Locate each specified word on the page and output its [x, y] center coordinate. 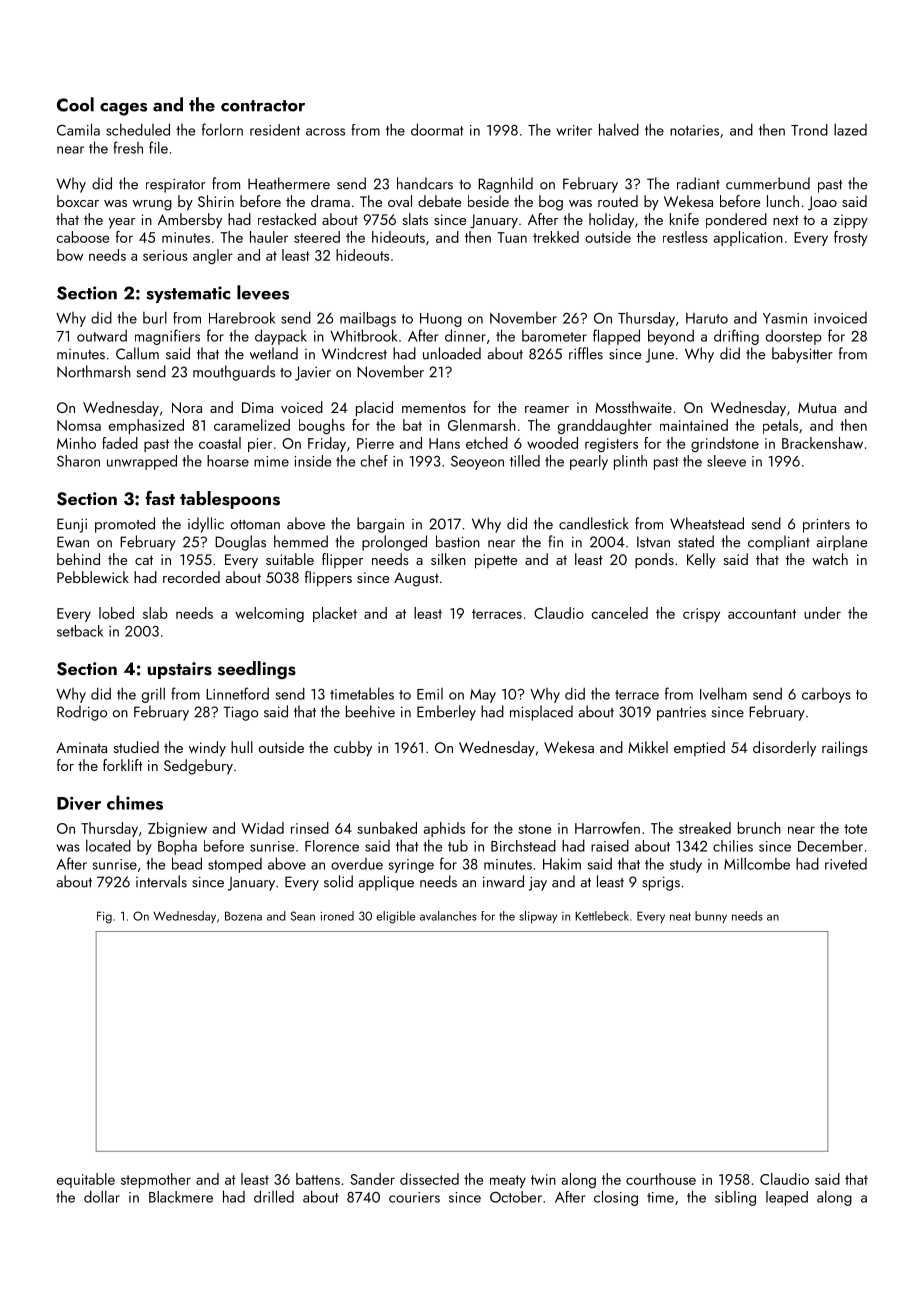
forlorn [222, 129]
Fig [104, 917]
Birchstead [523, 846]
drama [330, 201]
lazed [850, 129]
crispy [701, 615]
